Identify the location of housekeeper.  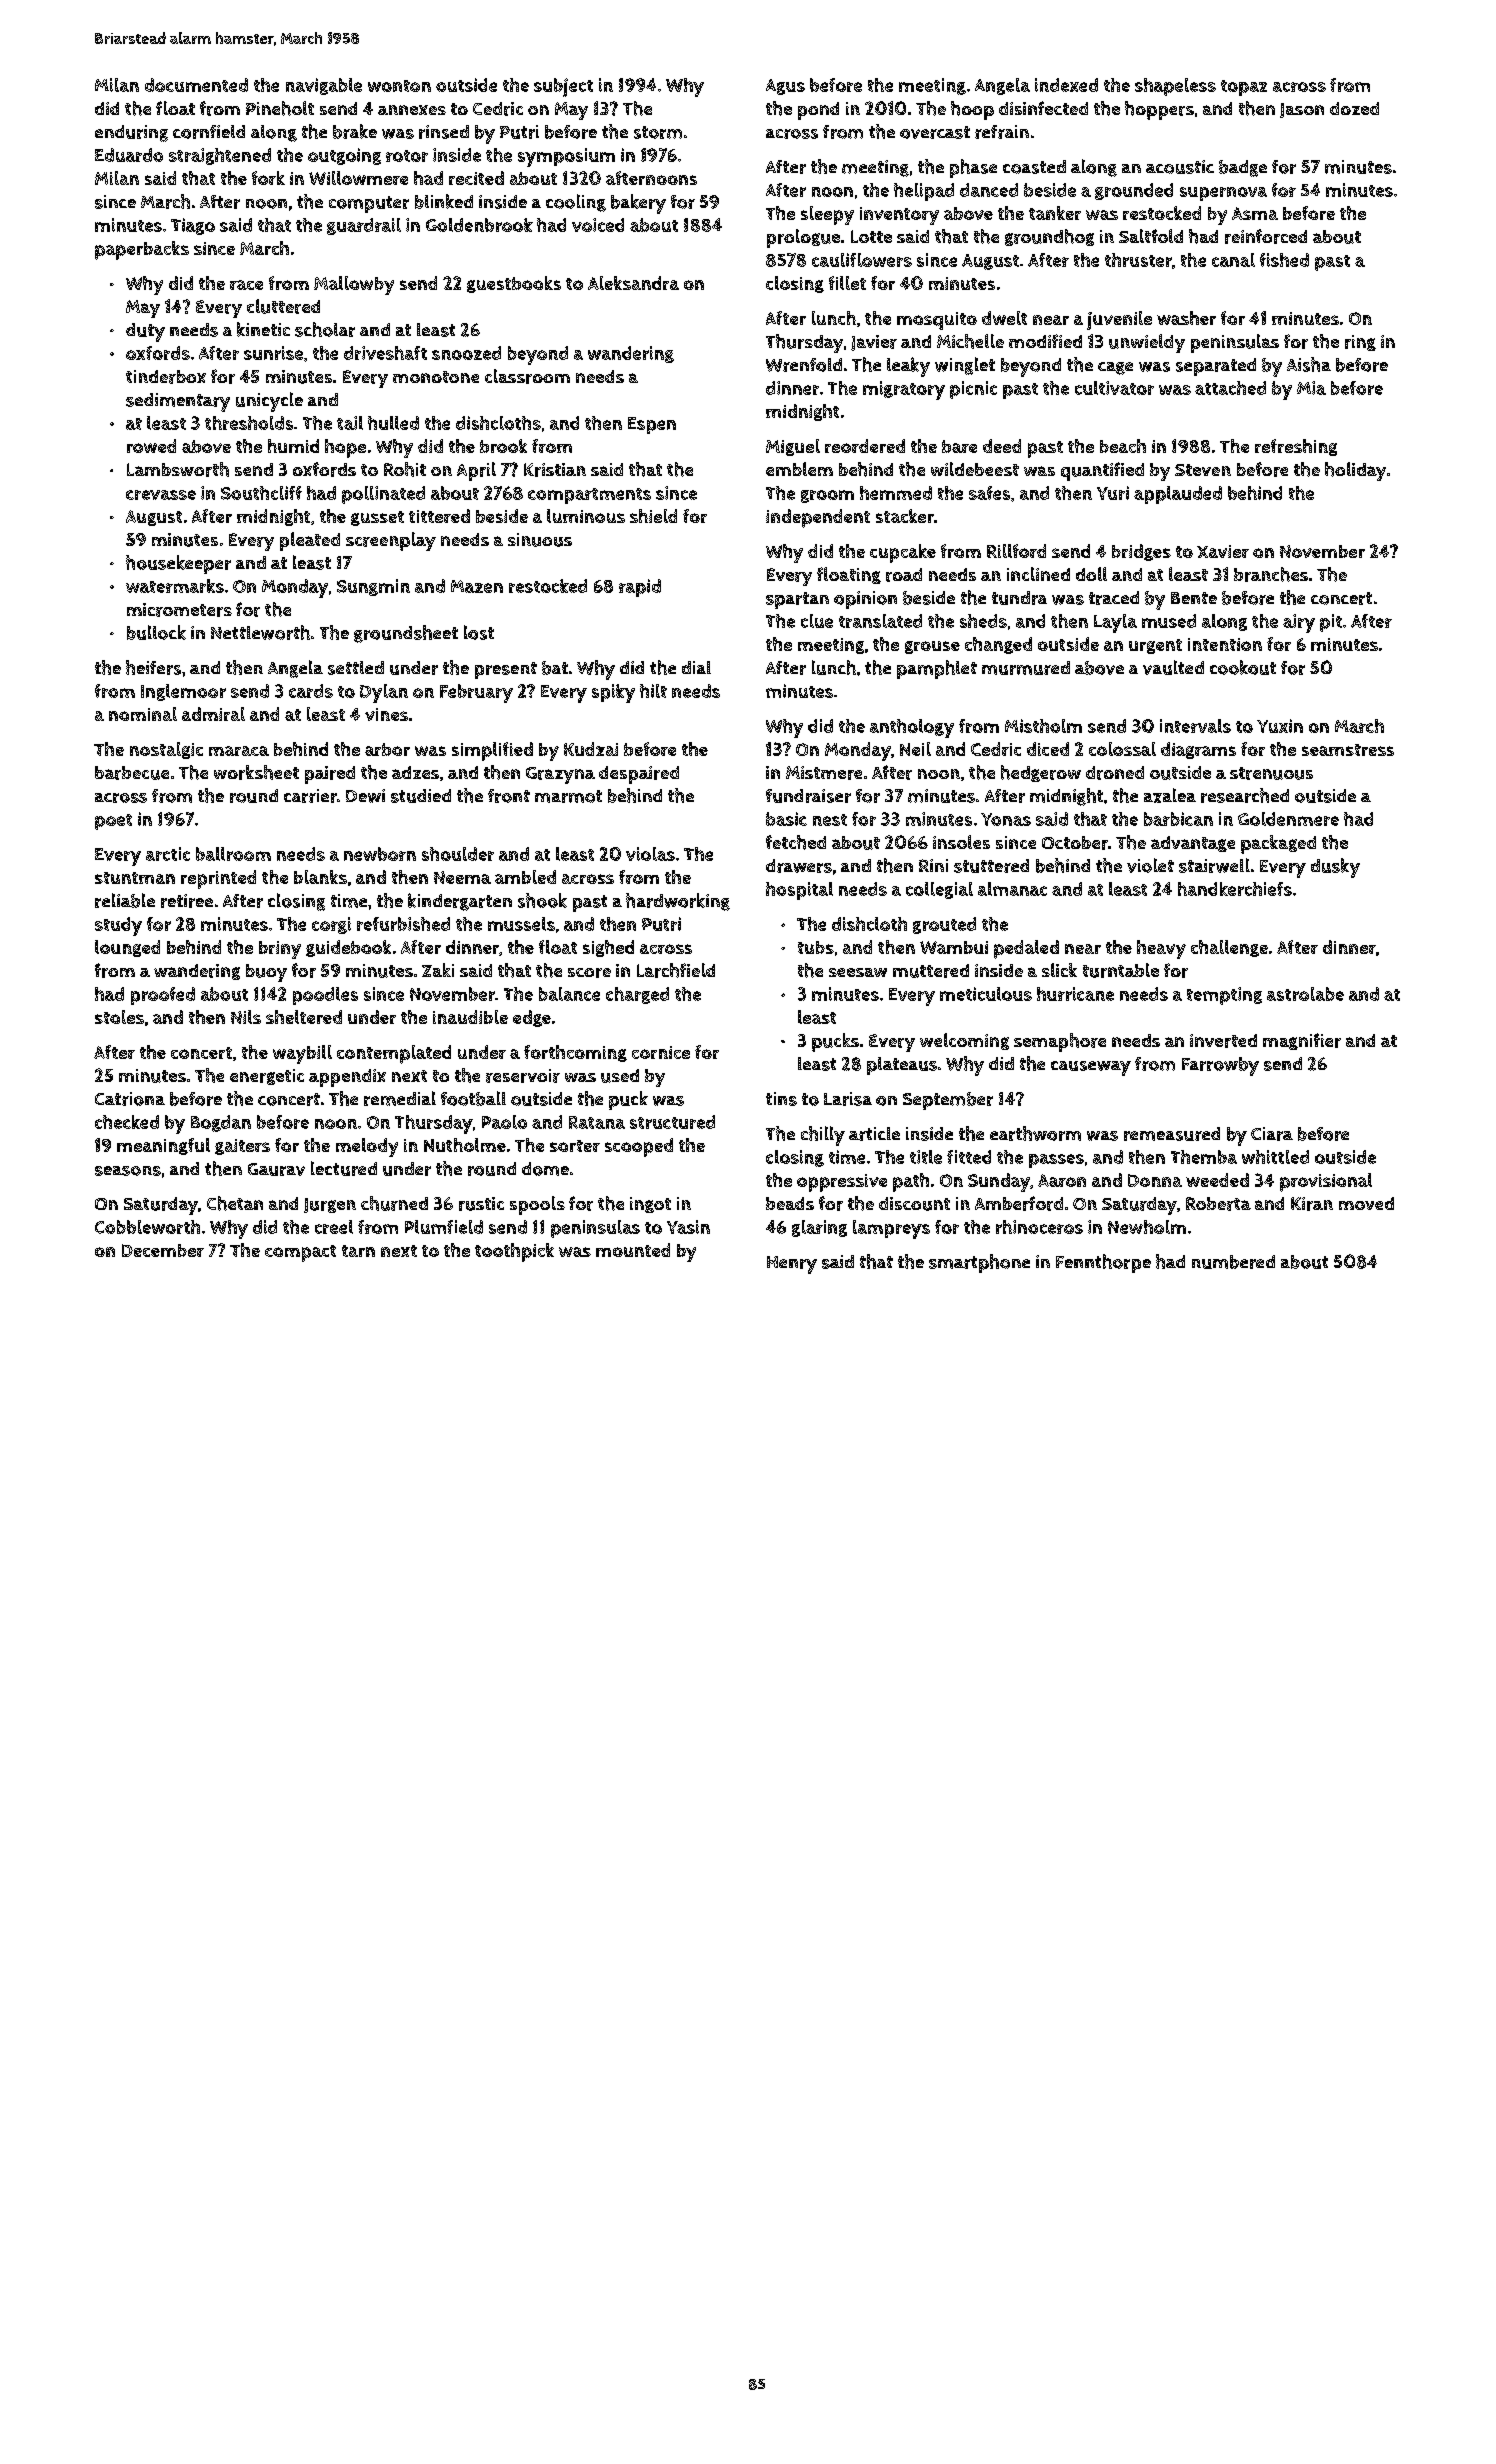
(178, 564).
